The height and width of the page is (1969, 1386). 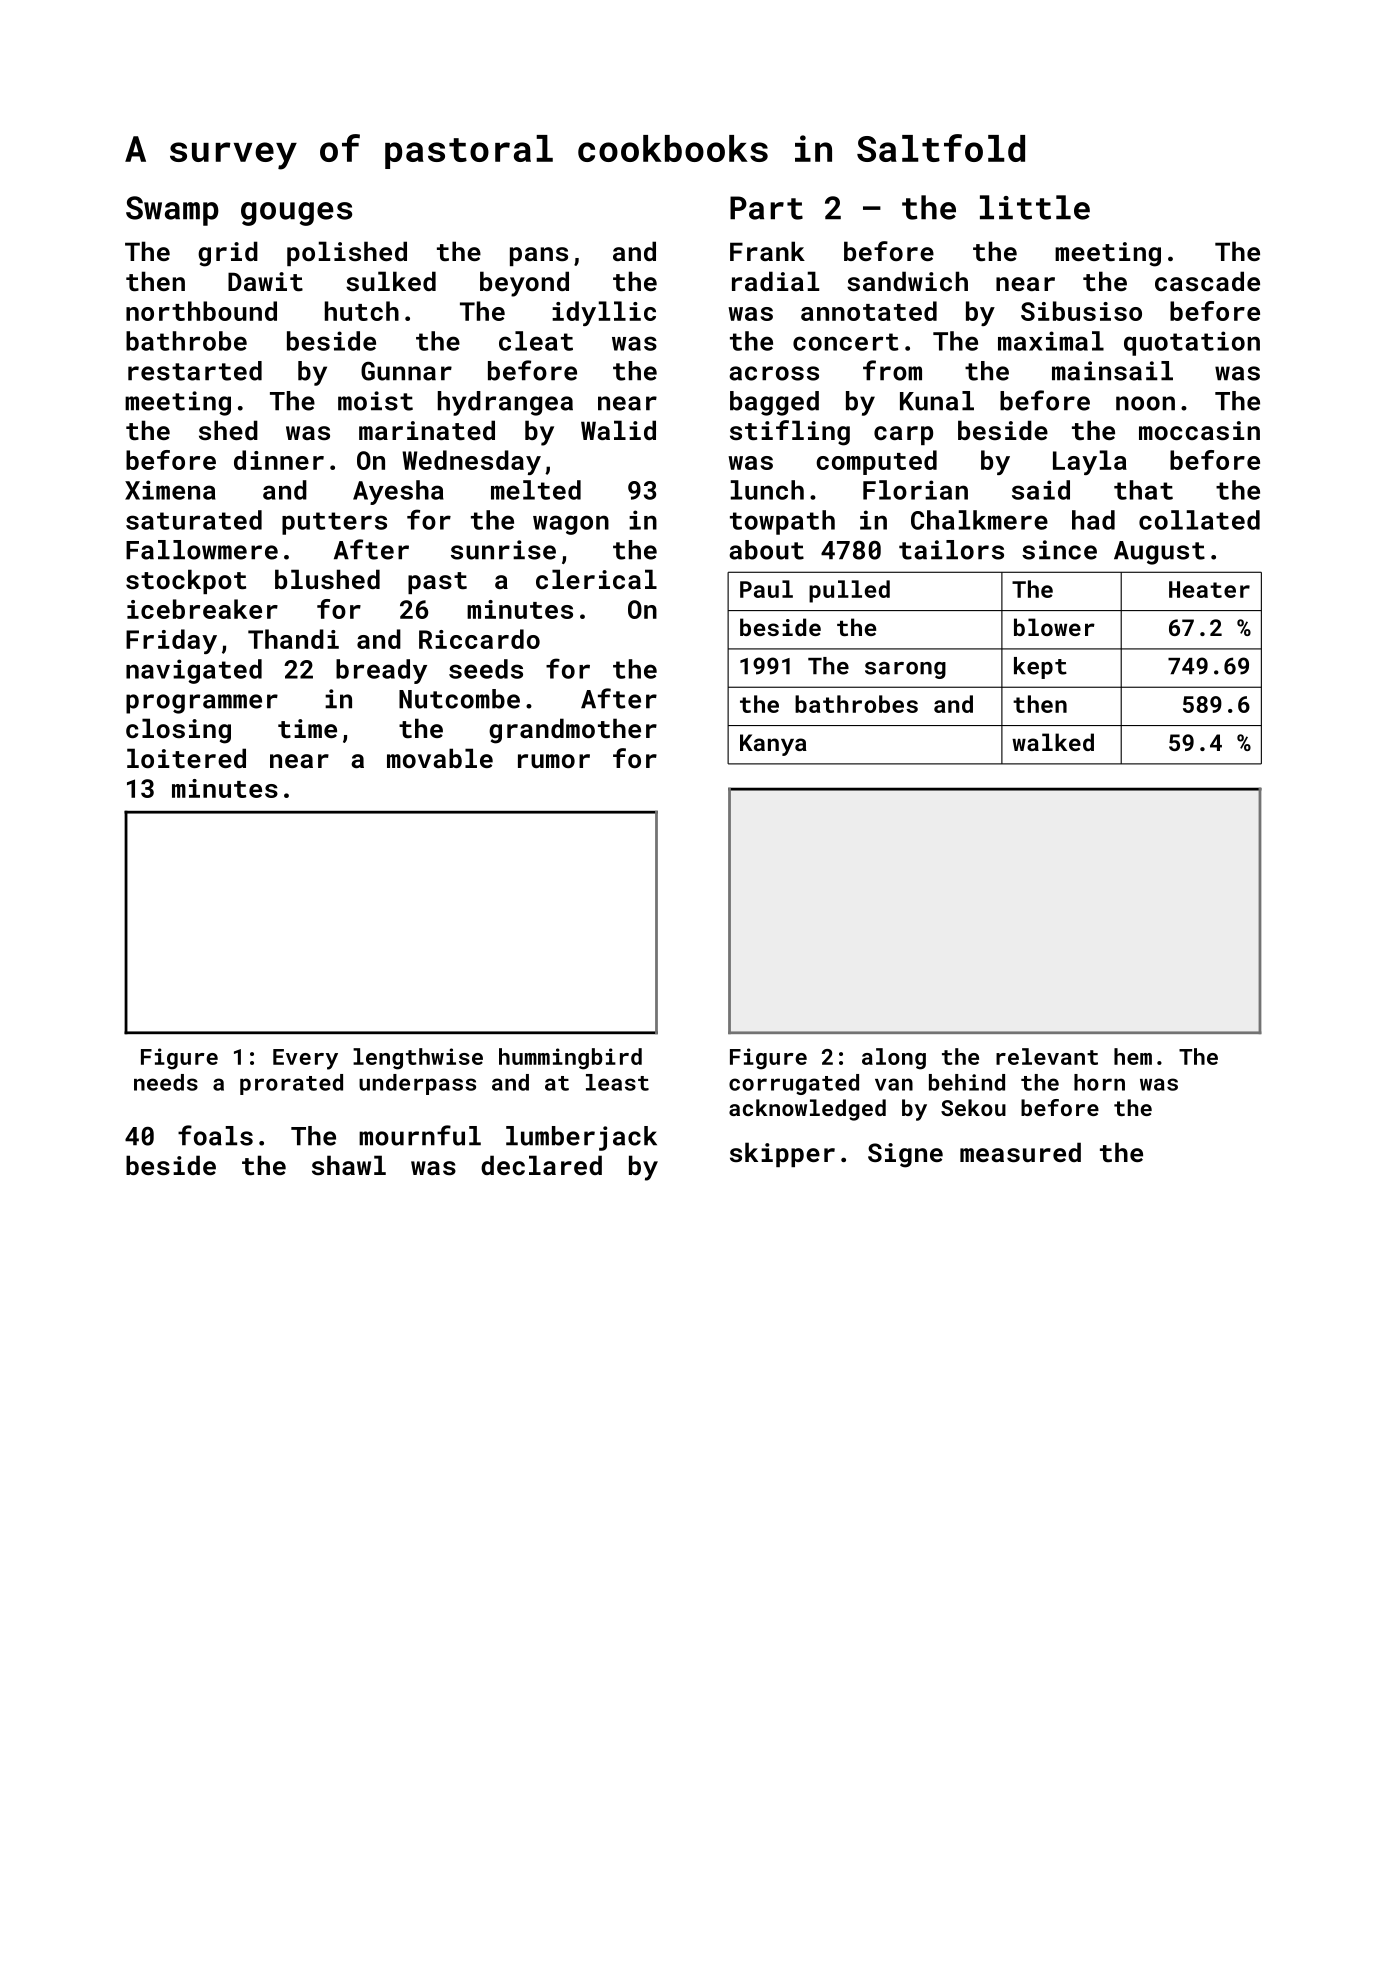 What do you see at coordinates (773, 745) in the page?
I see `Kanya` at bounding box center [773, 745].
